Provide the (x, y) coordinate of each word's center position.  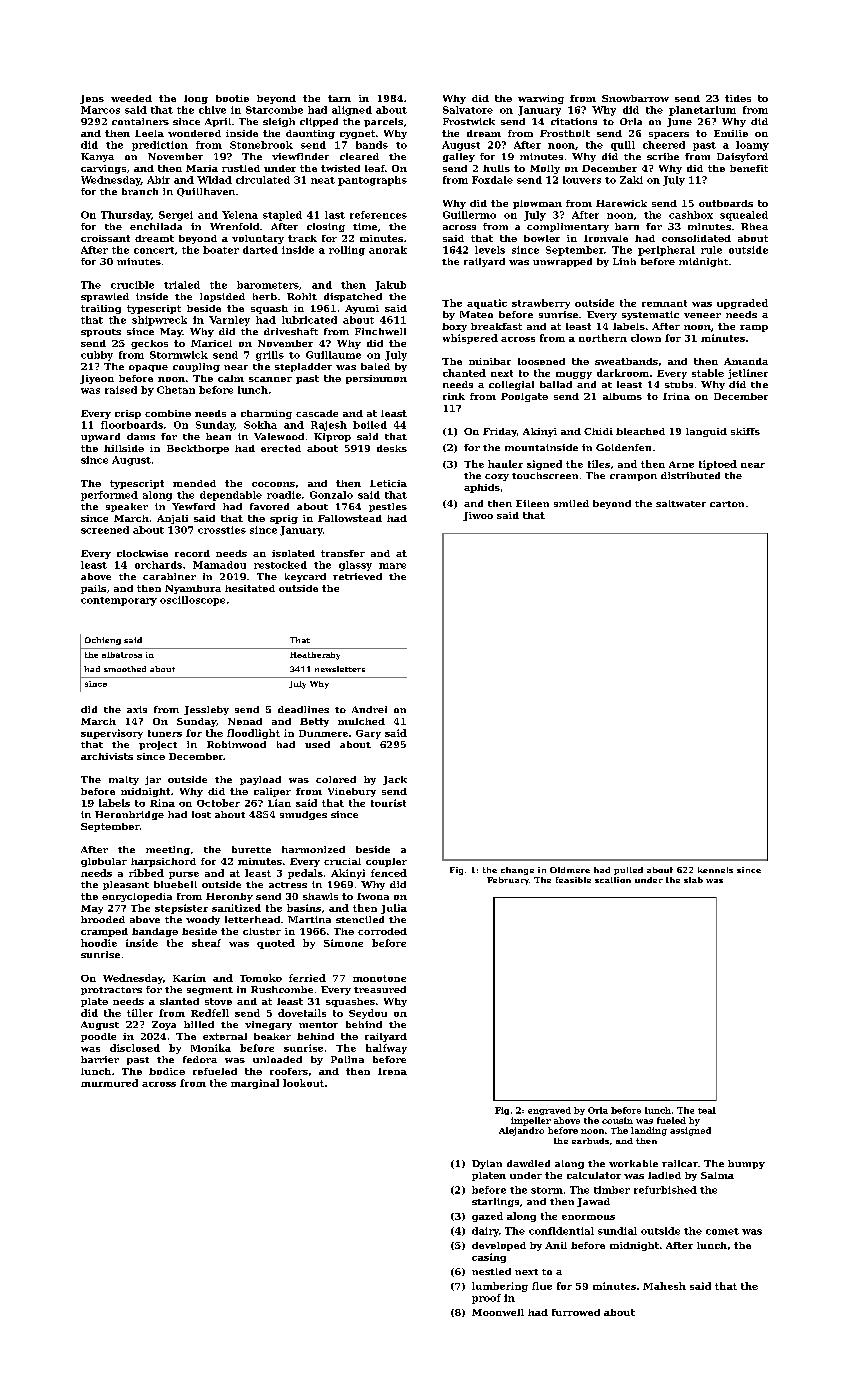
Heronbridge (129, 815)
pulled (628, 871)
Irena (392, 1071)
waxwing (541, 99)
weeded (131, 98)
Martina (309, 919)
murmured (109, 1083)
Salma (717, 1175)
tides (738, 98)
